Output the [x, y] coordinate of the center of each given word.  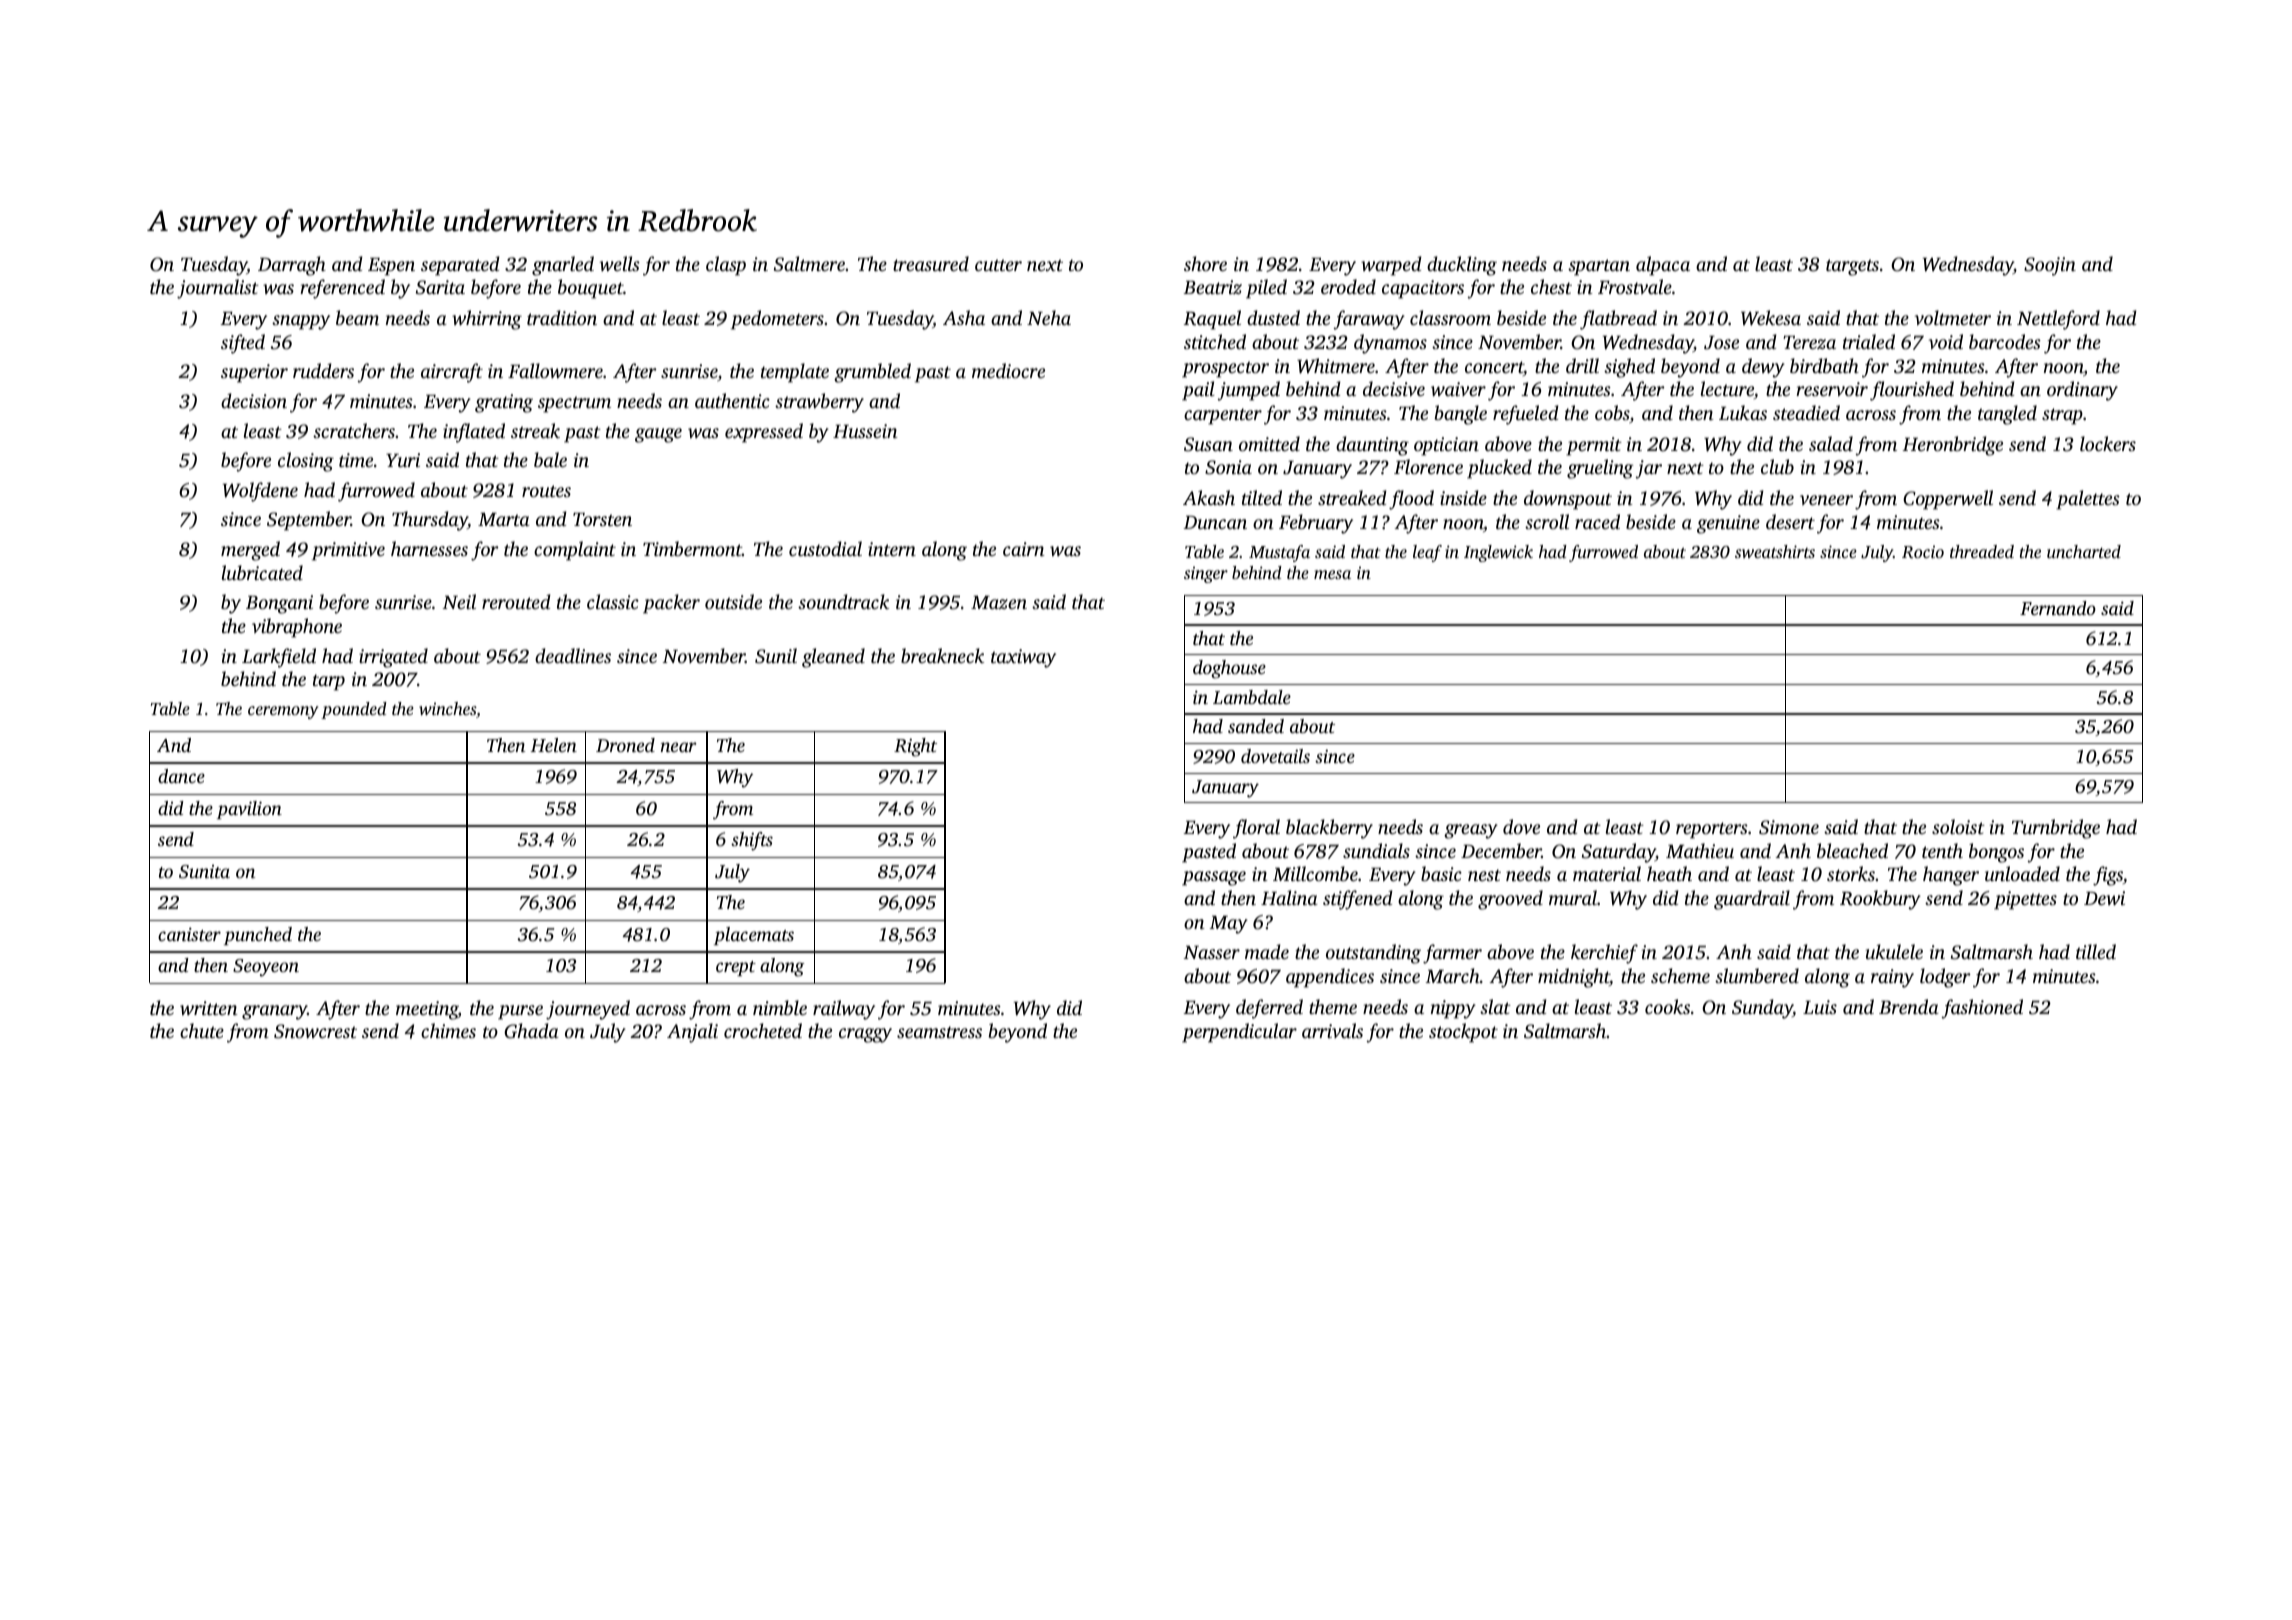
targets [1852, 267]
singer [1206, 575]
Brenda [1909, 1006]
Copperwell [1948, 500]
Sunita [204, 872]
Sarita [440, 287]
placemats [754, 936]
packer [671, 604]
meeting [427, 1010]
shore [1205, 263]
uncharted [2084, 551]
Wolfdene [260, 492]
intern [892, 549]
